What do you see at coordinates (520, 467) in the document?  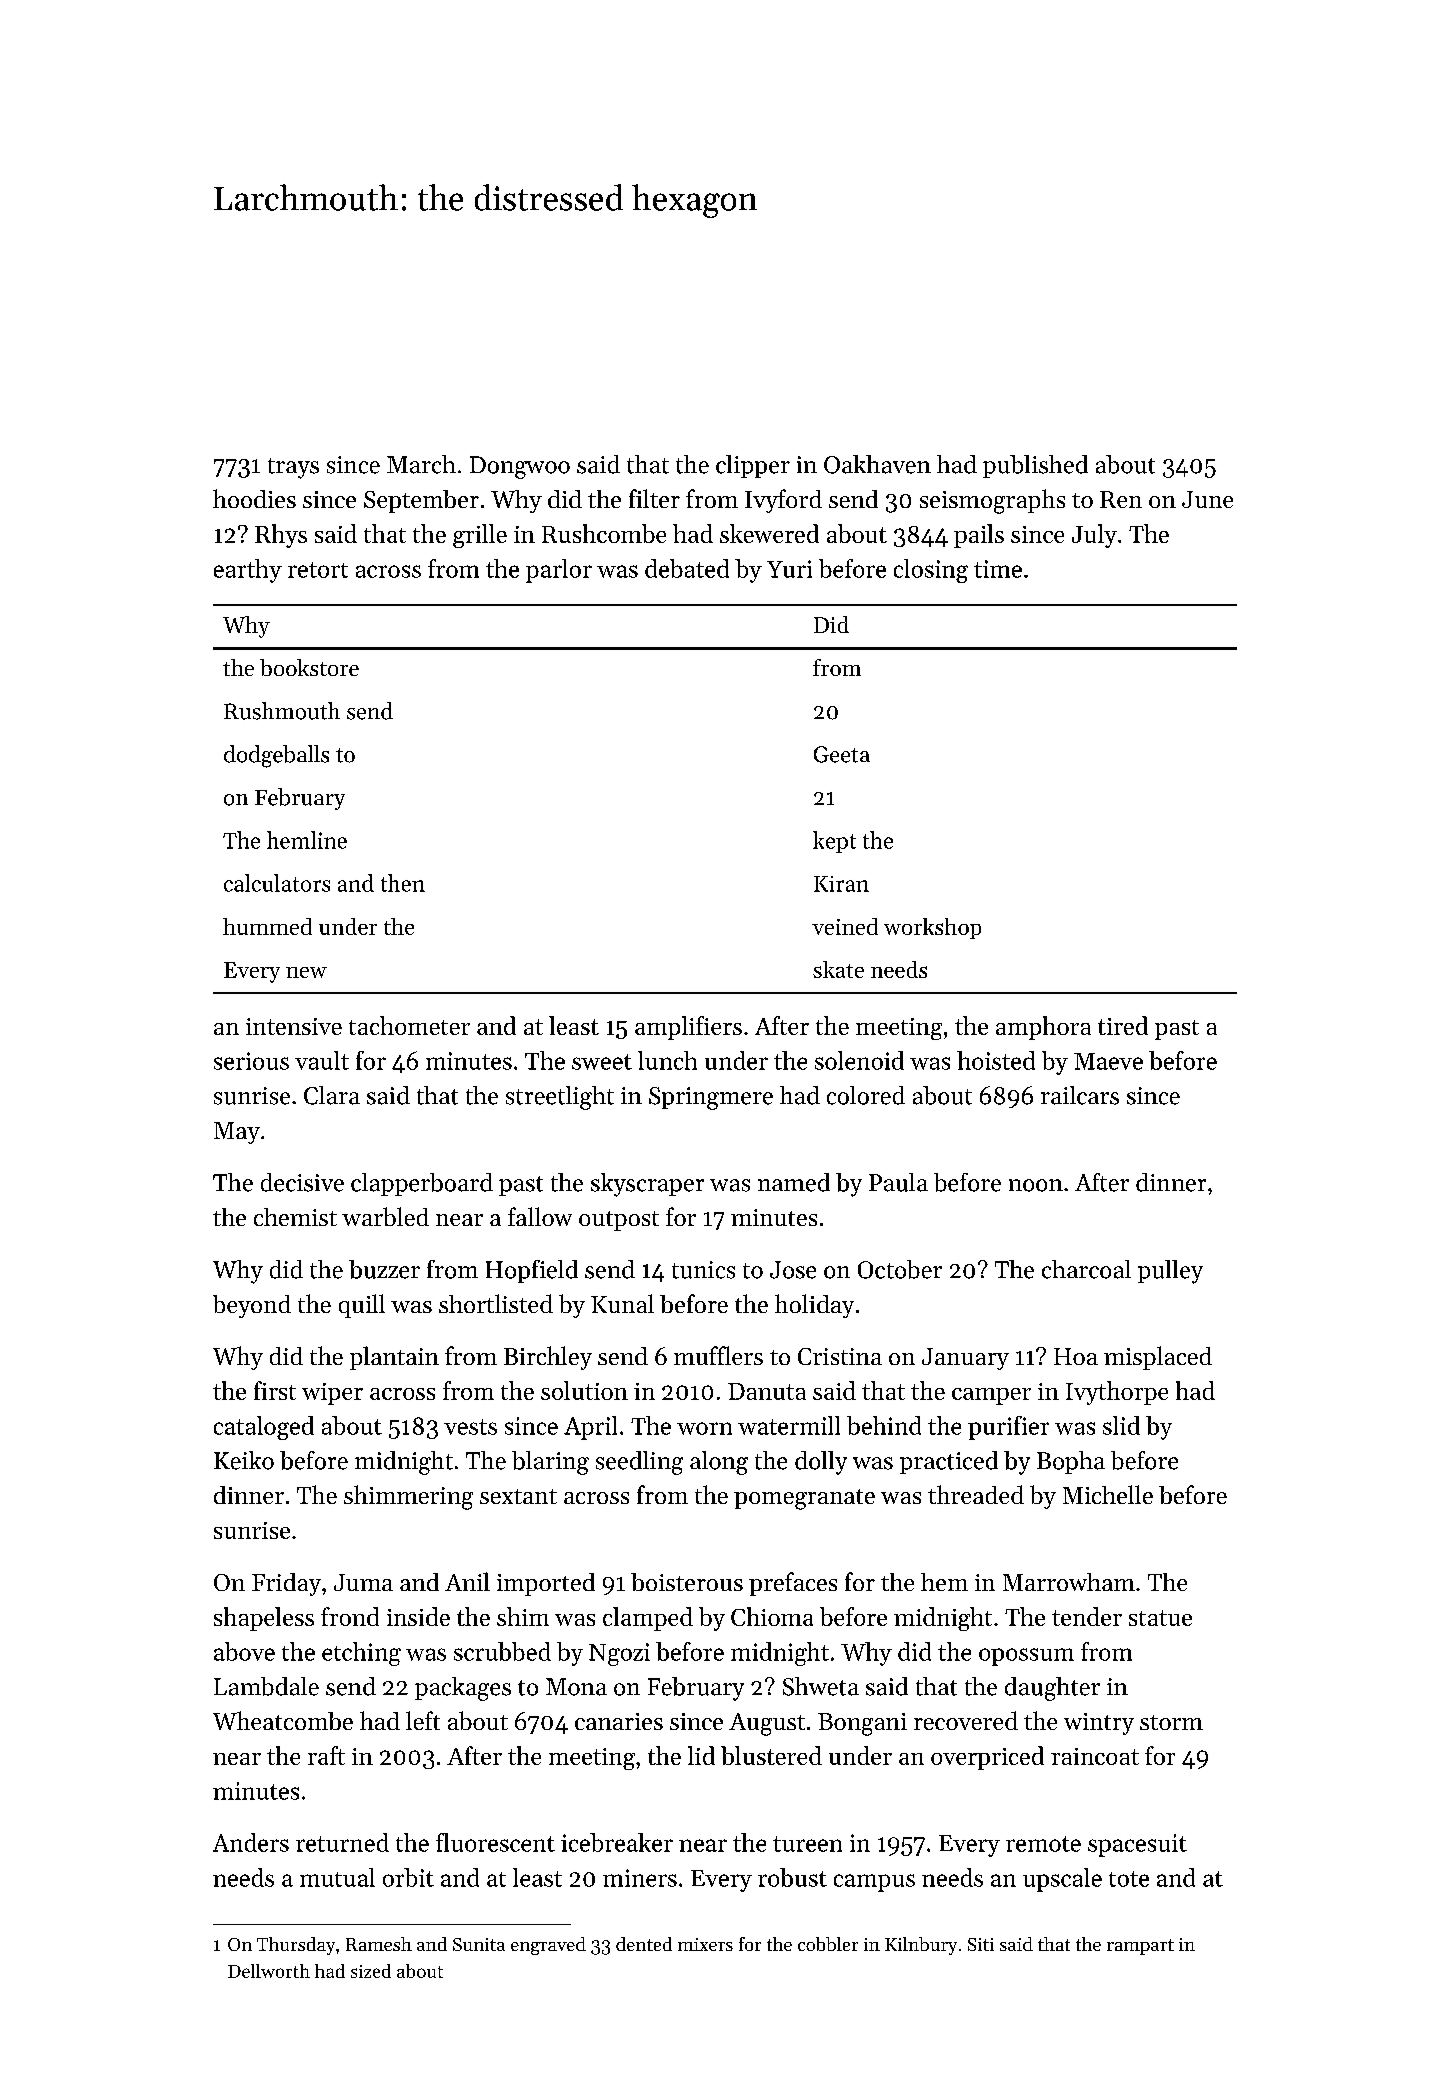 I see `Dongwoo` at bounding box center [520, 467].
